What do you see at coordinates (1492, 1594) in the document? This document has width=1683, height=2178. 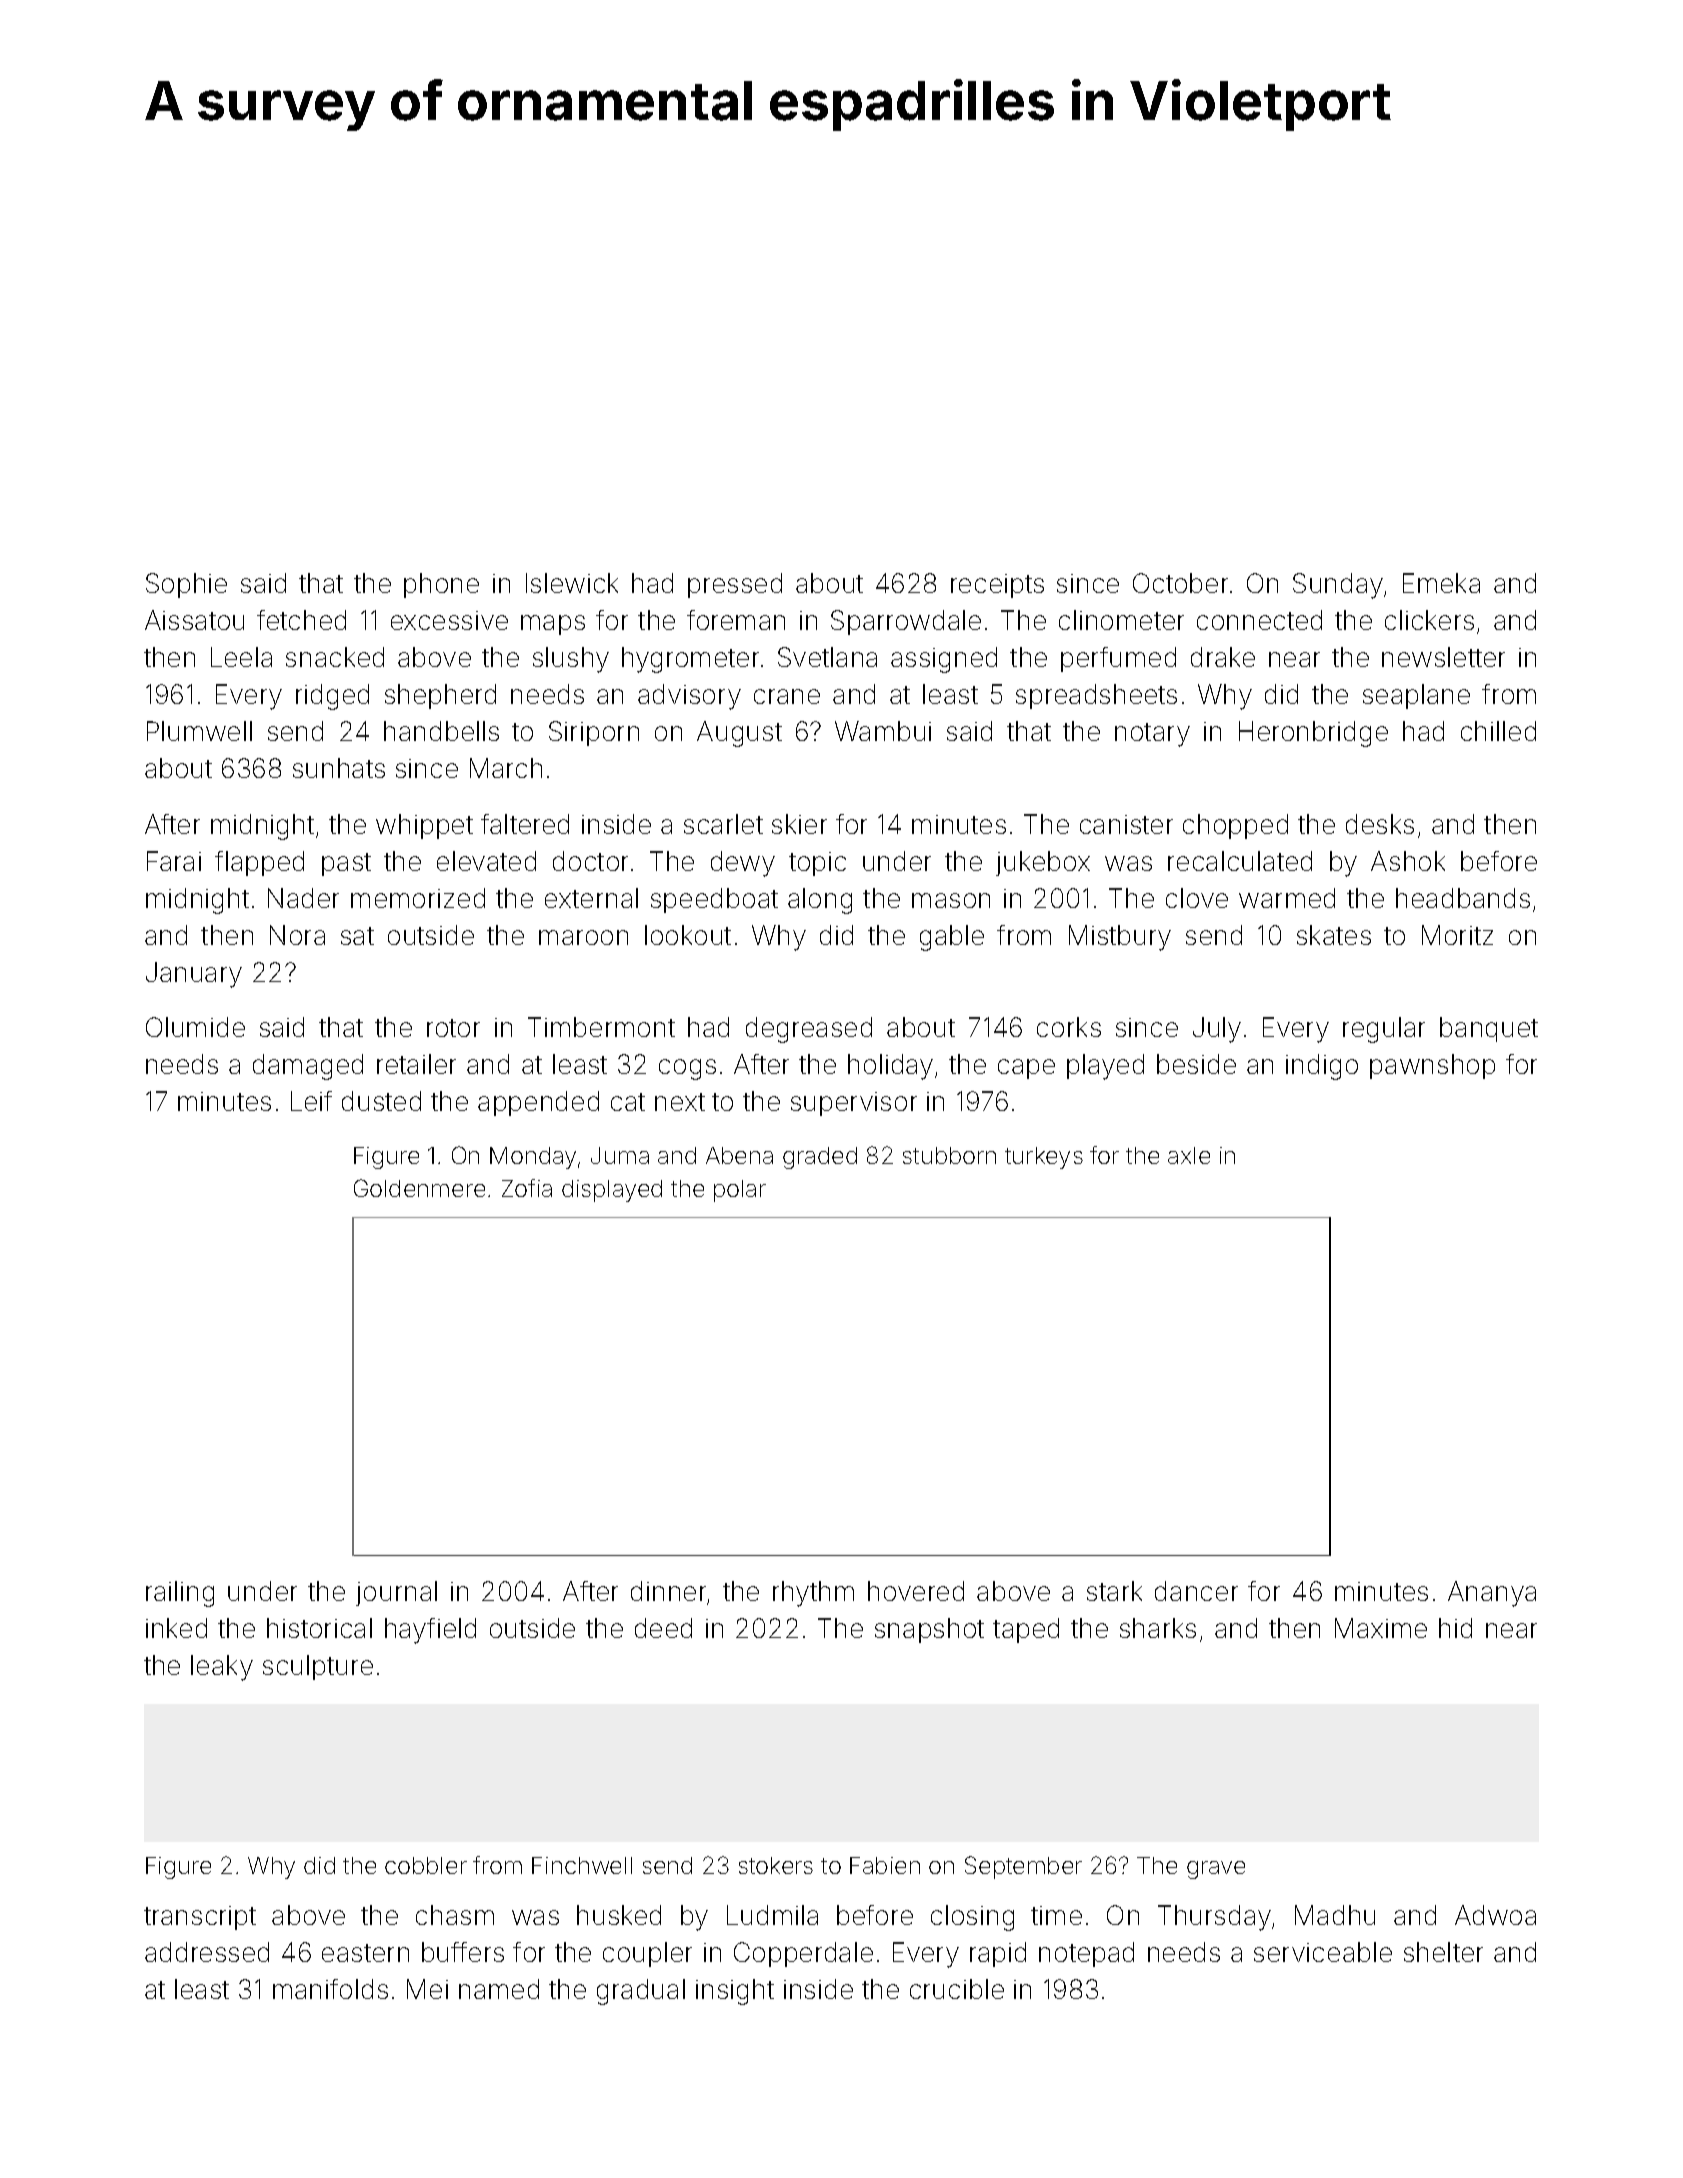 I see `Ananya` at bounding box center [1492, 1594].
